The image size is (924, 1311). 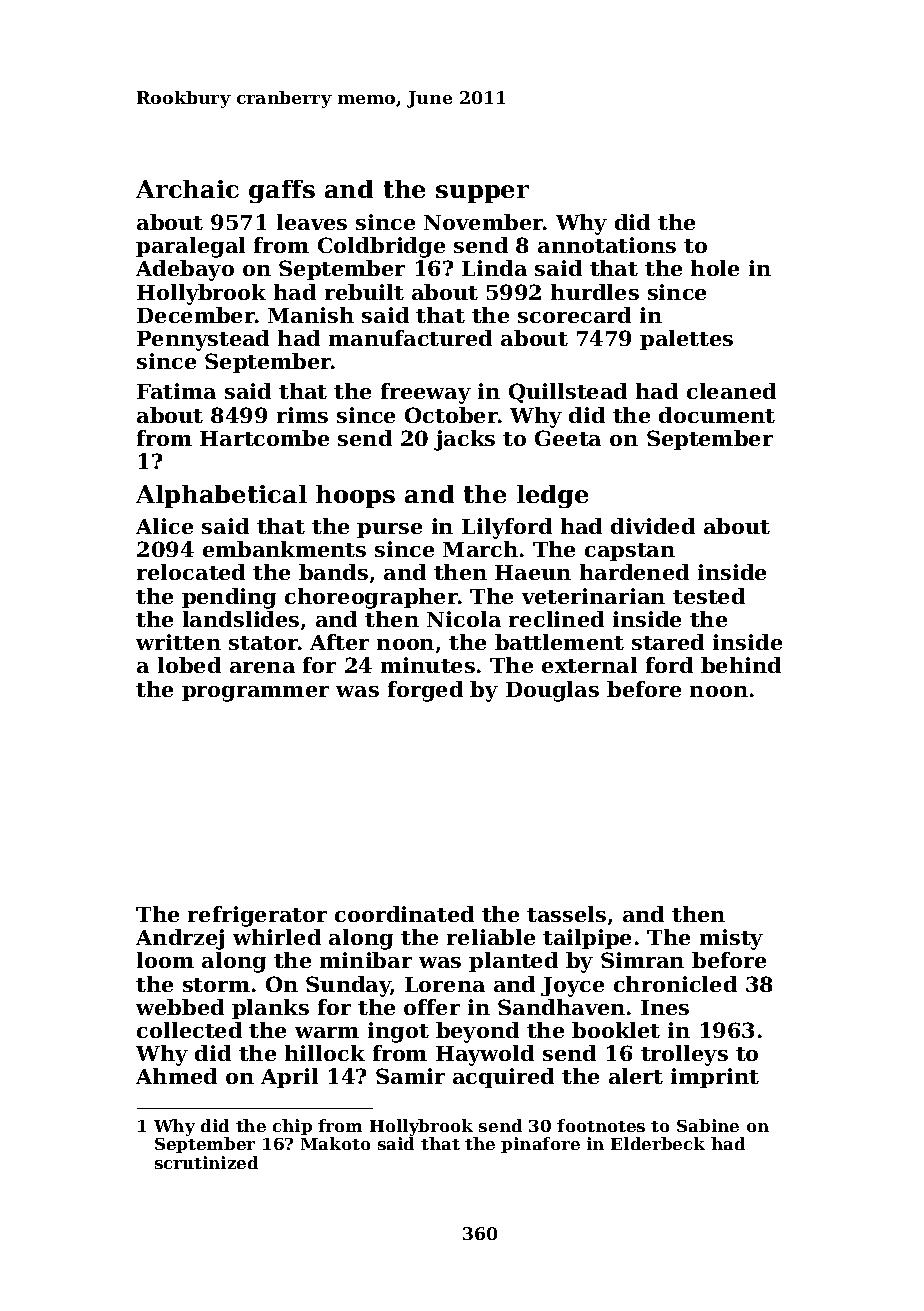 I want to click on Nicola, so click(x=464, y=619).
